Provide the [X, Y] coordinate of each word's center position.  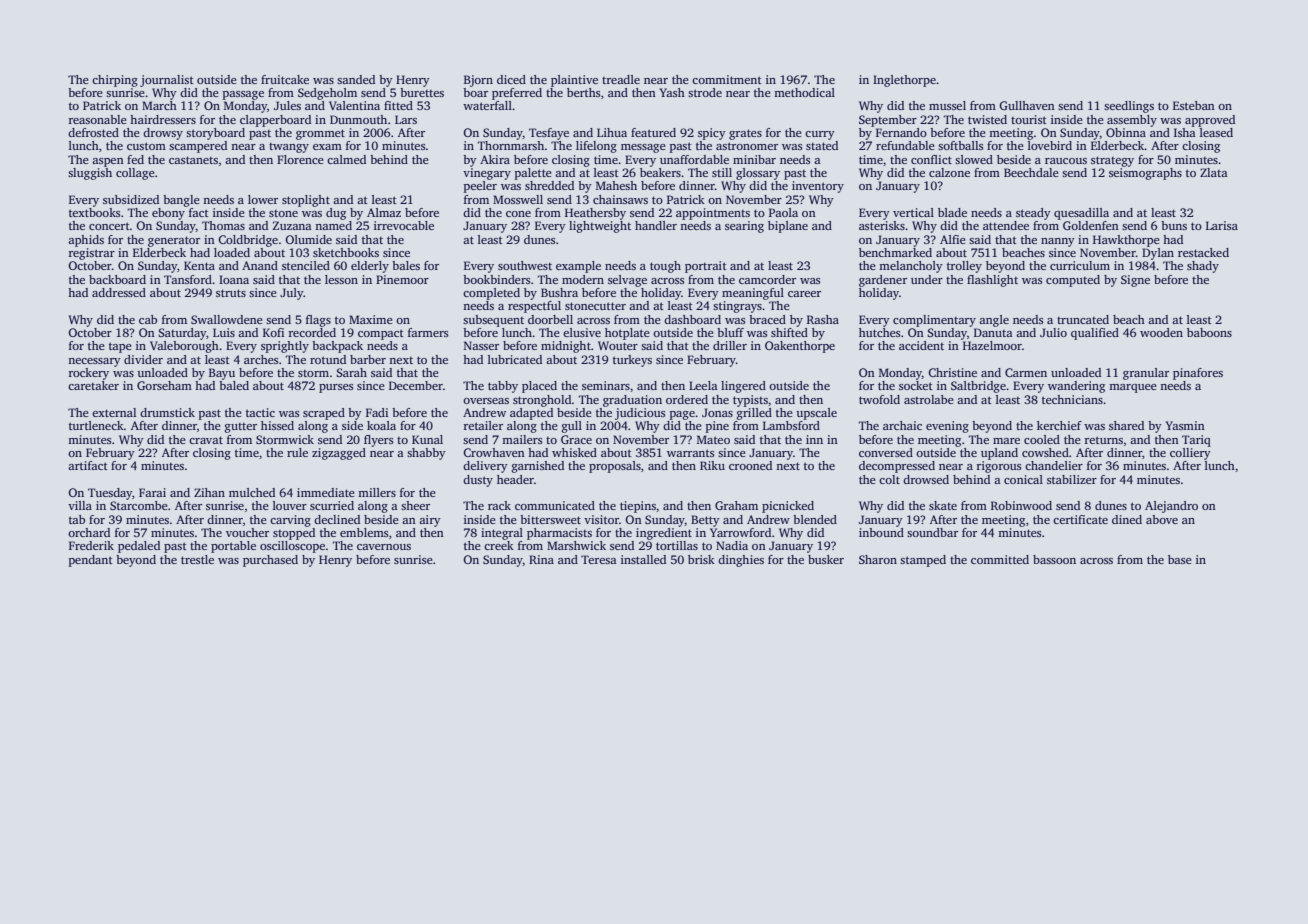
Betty [705, 521]
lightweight [600, 227]
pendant [91, 561]
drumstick [167, 412]
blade [952, 212]
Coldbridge [248, 241]
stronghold [542, 401]
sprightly [285, 347]
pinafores [1198, 374]
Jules [287, 105]
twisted [987, 119]
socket [916, 385]
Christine [952, 372]
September [888, 121]
